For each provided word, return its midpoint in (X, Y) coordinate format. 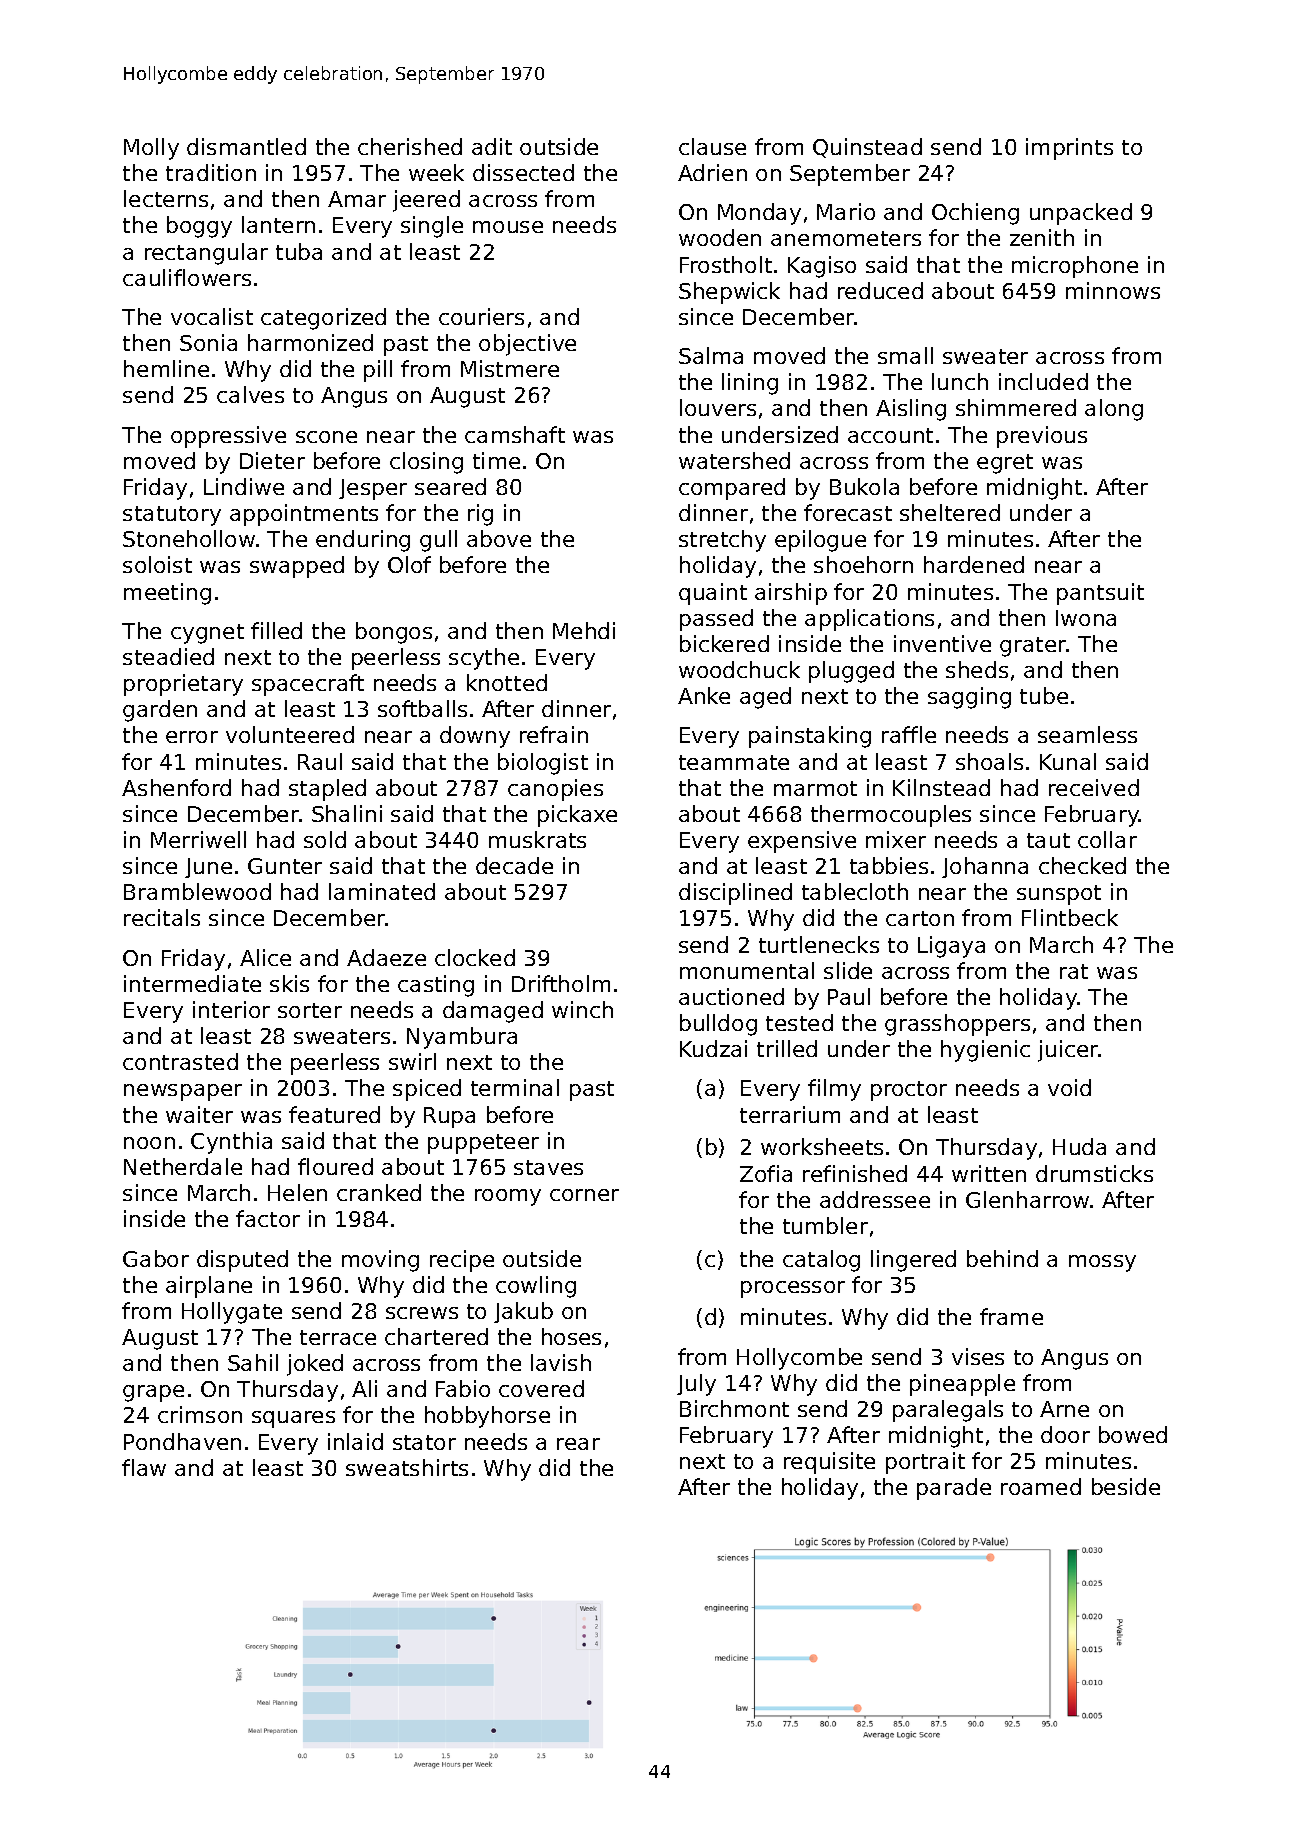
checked (1082, 865)
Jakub (523, 1312)
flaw (144, 1467)
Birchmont (734, 1408)
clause (712, 146)
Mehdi (584, 630)
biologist (543, 764)
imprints (1069, 149)
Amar (357, 199)
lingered (913, 1261)
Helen (297, 1192)
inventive (942, 643)
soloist (157, 564)
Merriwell (198, 839)
